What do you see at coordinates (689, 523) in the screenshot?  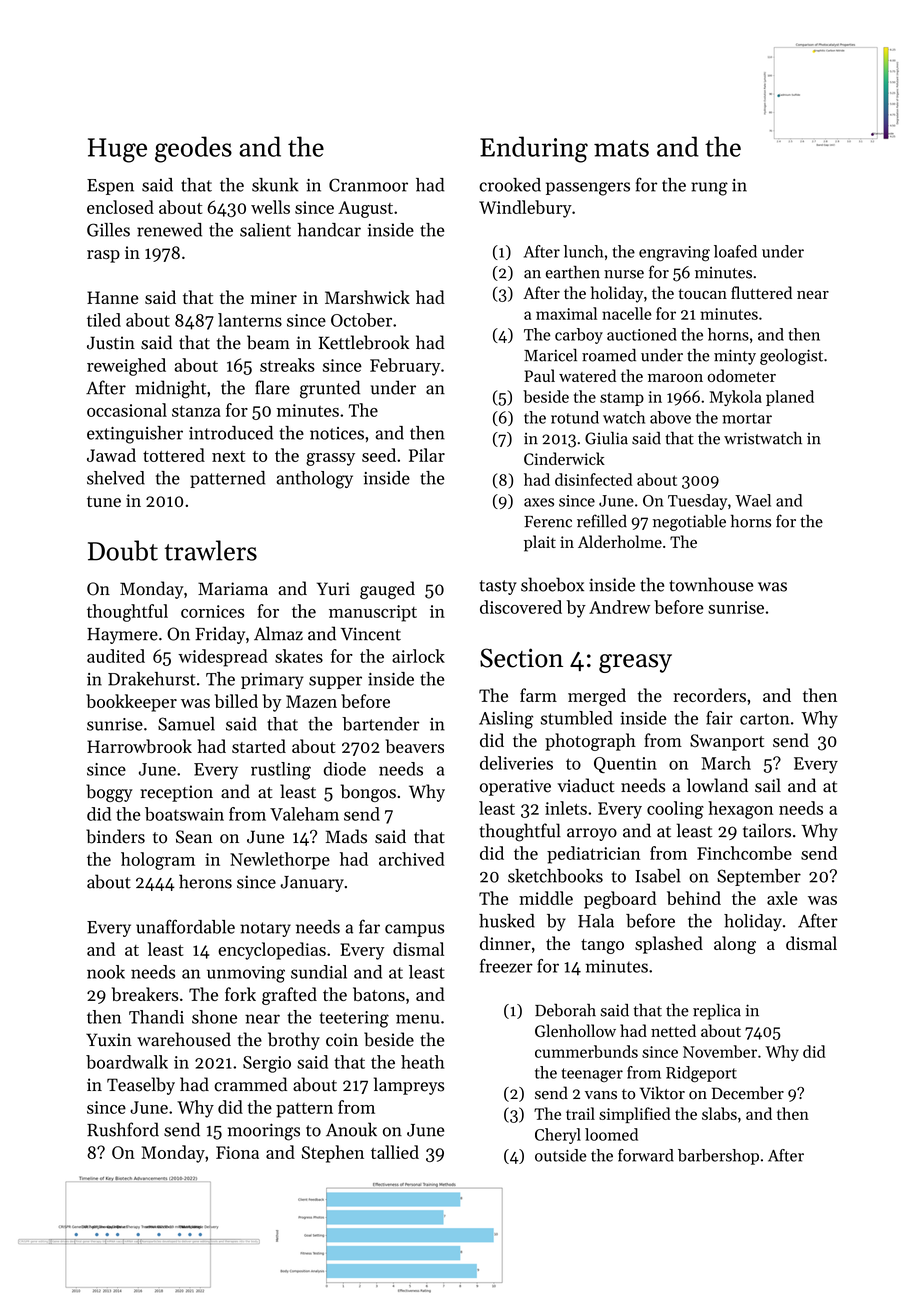 I see `negotiable` at bounding box center [689, 523].
